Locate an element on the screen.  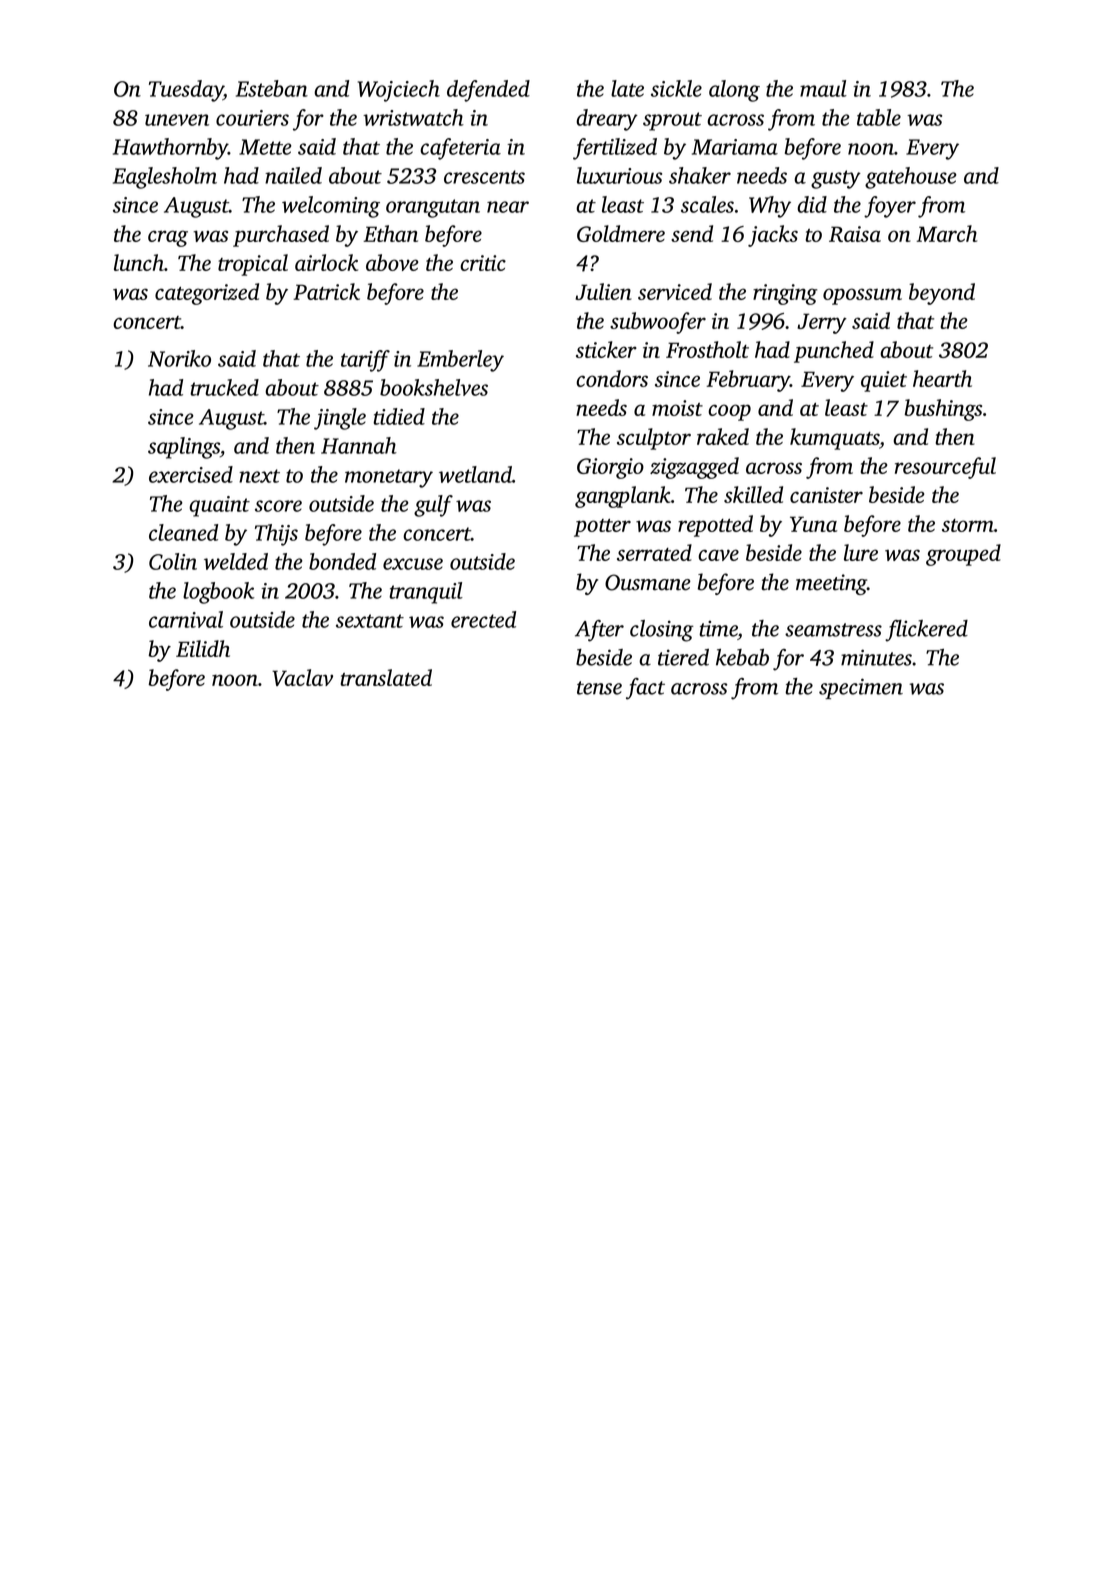
excuse is located at coordinates (413, 564).
